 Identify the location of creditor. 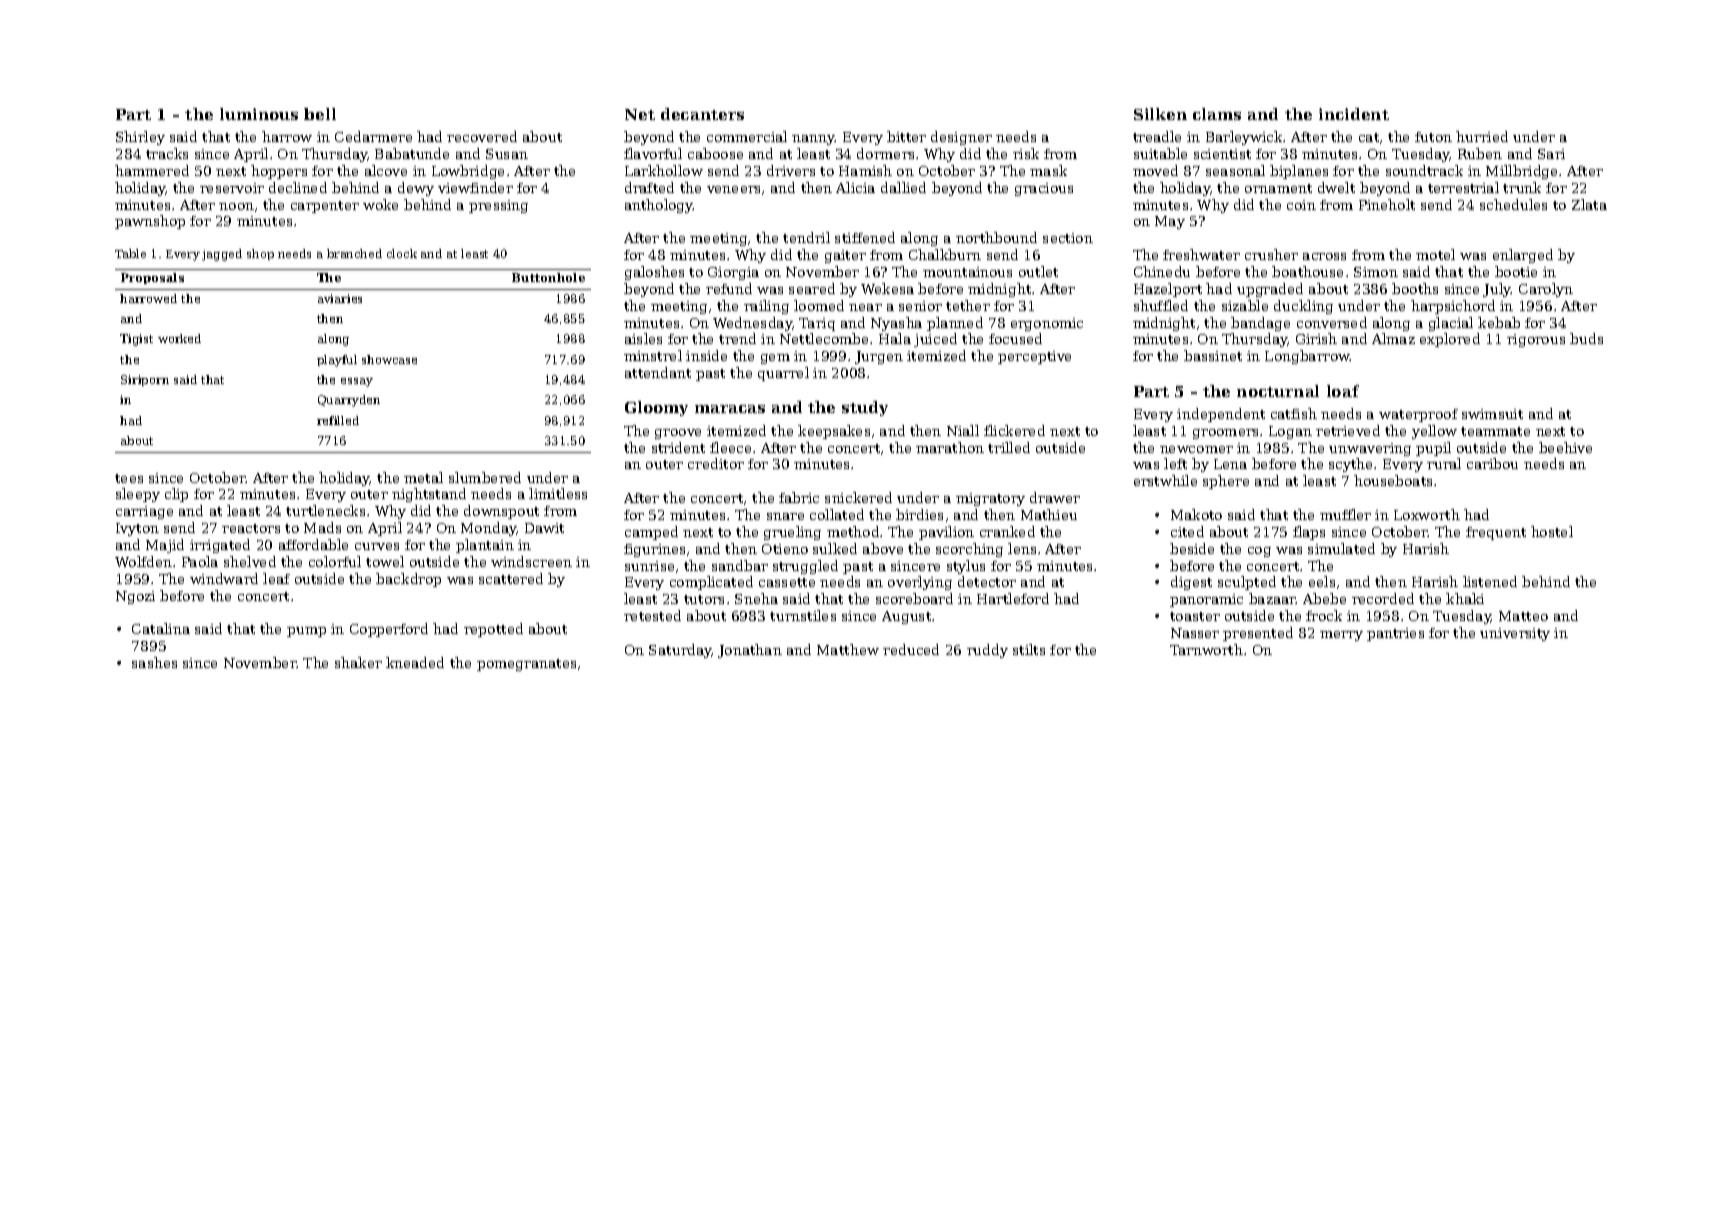
(716, 463).
